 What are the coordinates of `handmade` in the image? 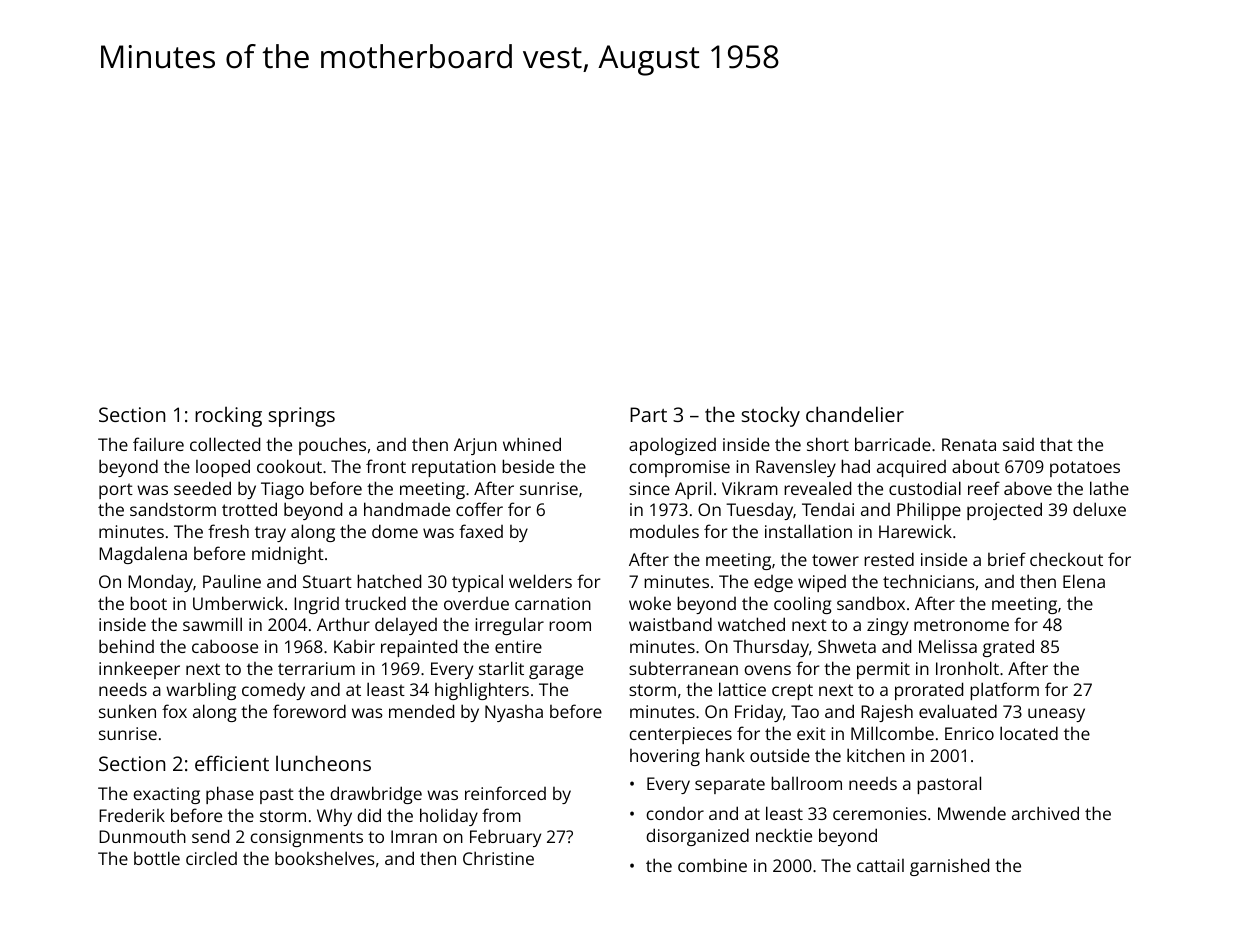 It's located at (407, 509).
